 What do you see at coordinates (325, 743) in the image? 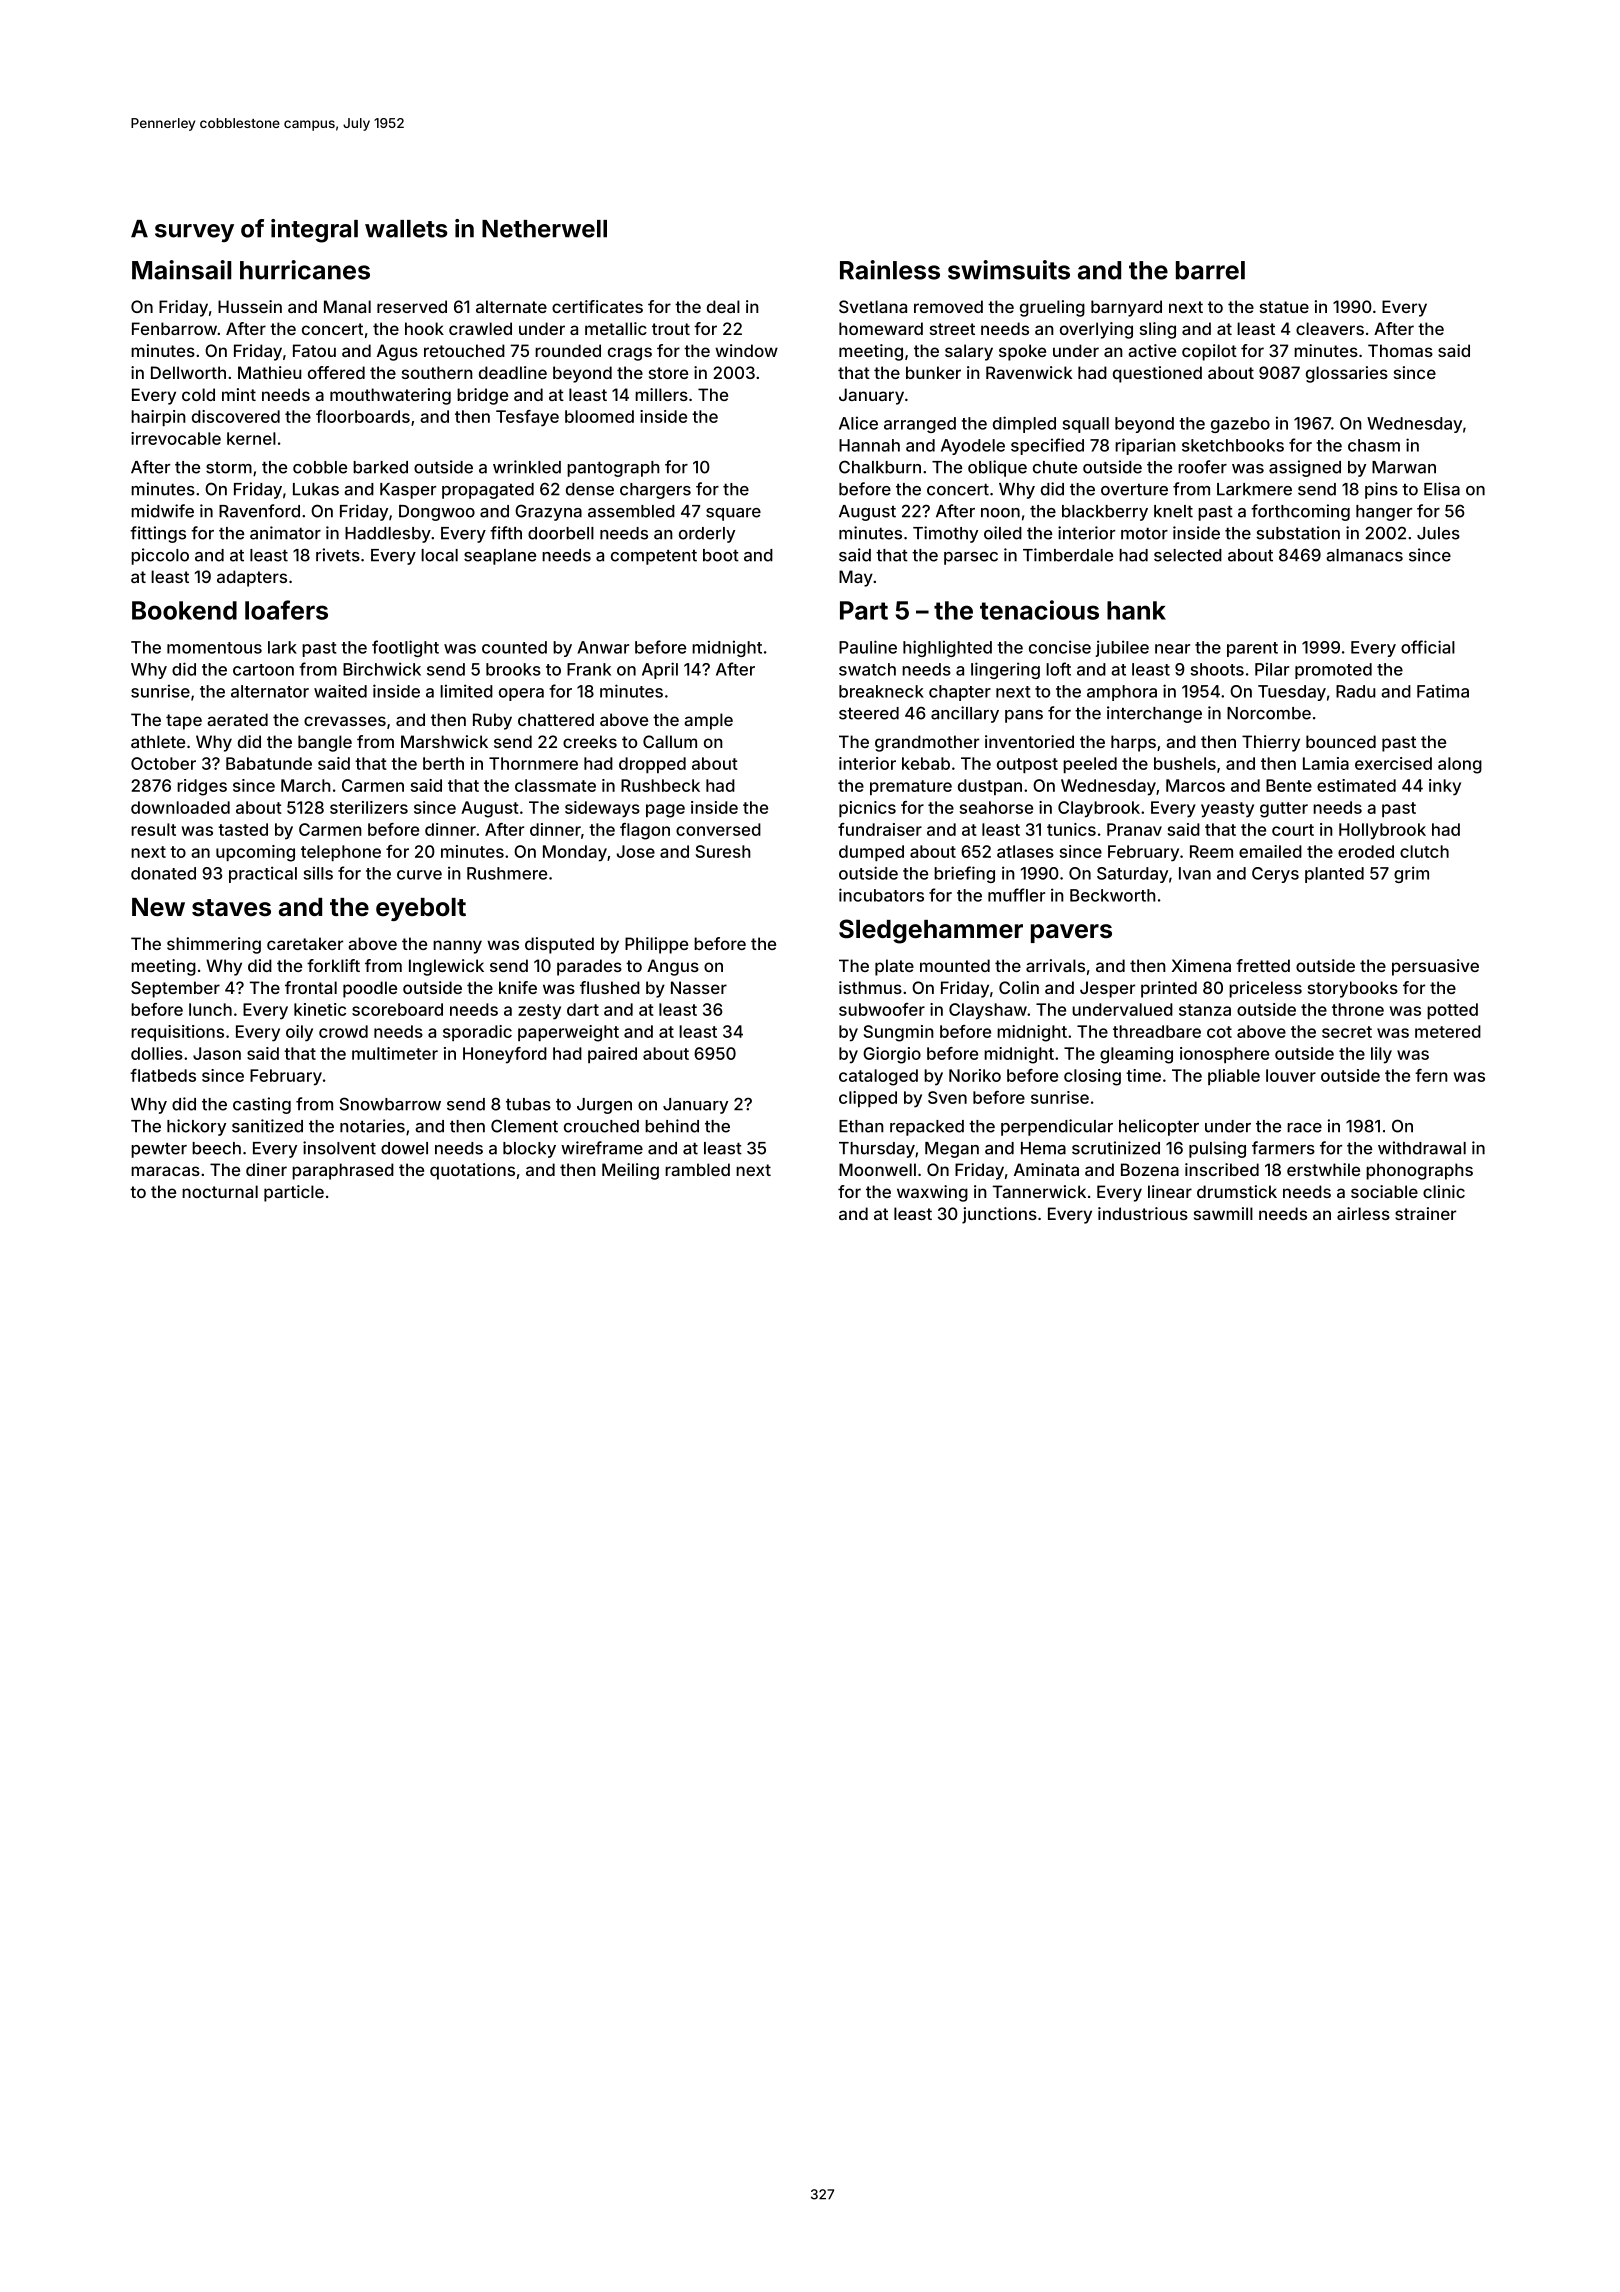
I see `bangle` at bounding box center [325, 743].
